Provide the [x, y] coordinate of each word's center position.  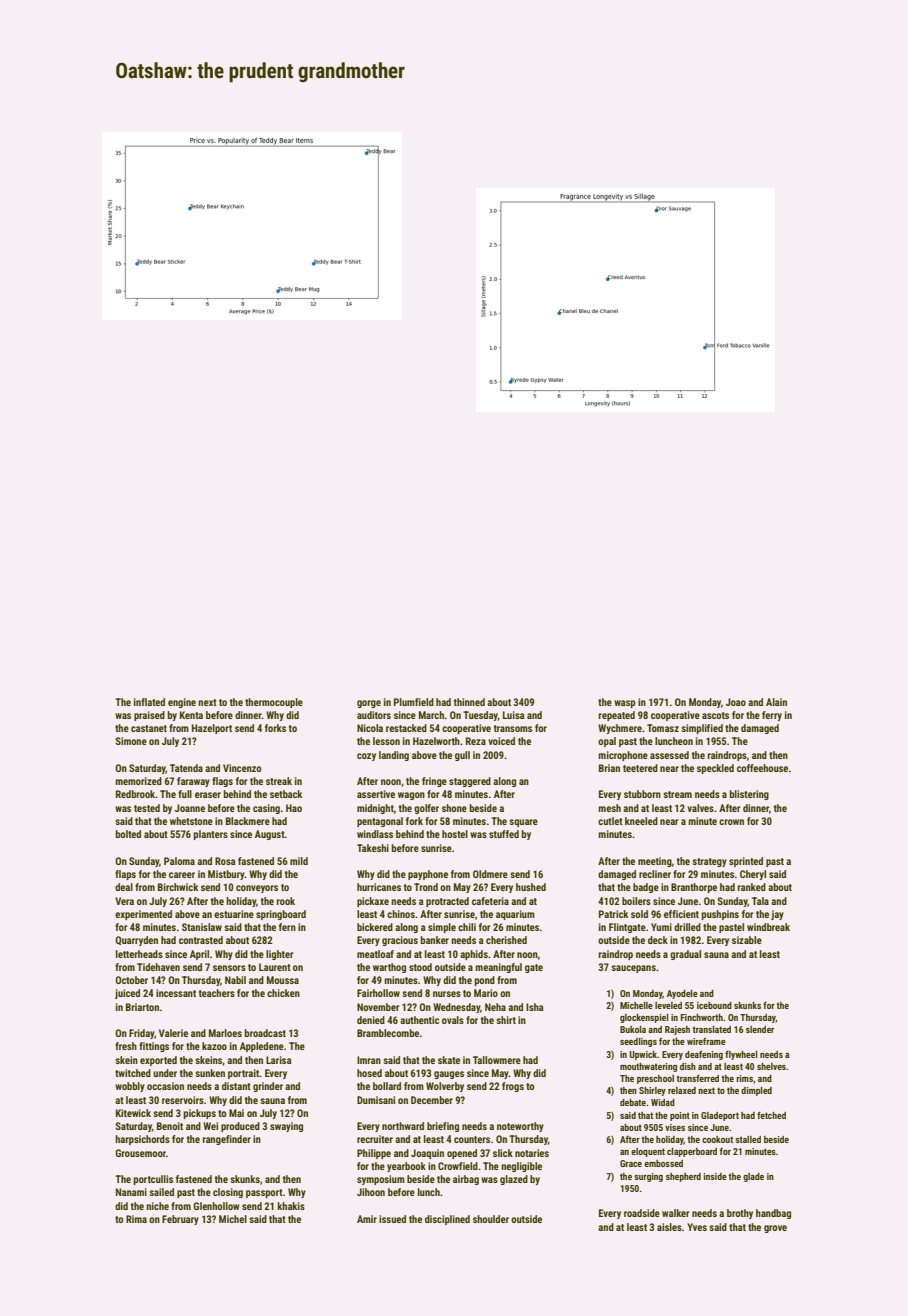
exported [158, 1061]
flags [222, 782]
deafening [704, 1055]
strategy [709, 862]
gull [462, 756]
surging [648, 1177]
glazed [514, 1180]
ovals [453, 1020]
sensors [229, 968]
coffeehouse [762, 768]
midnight [375, 809]
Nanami [131, 1192]
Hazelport [212, 729]
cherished [506, 940]
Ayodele [682, 994]
